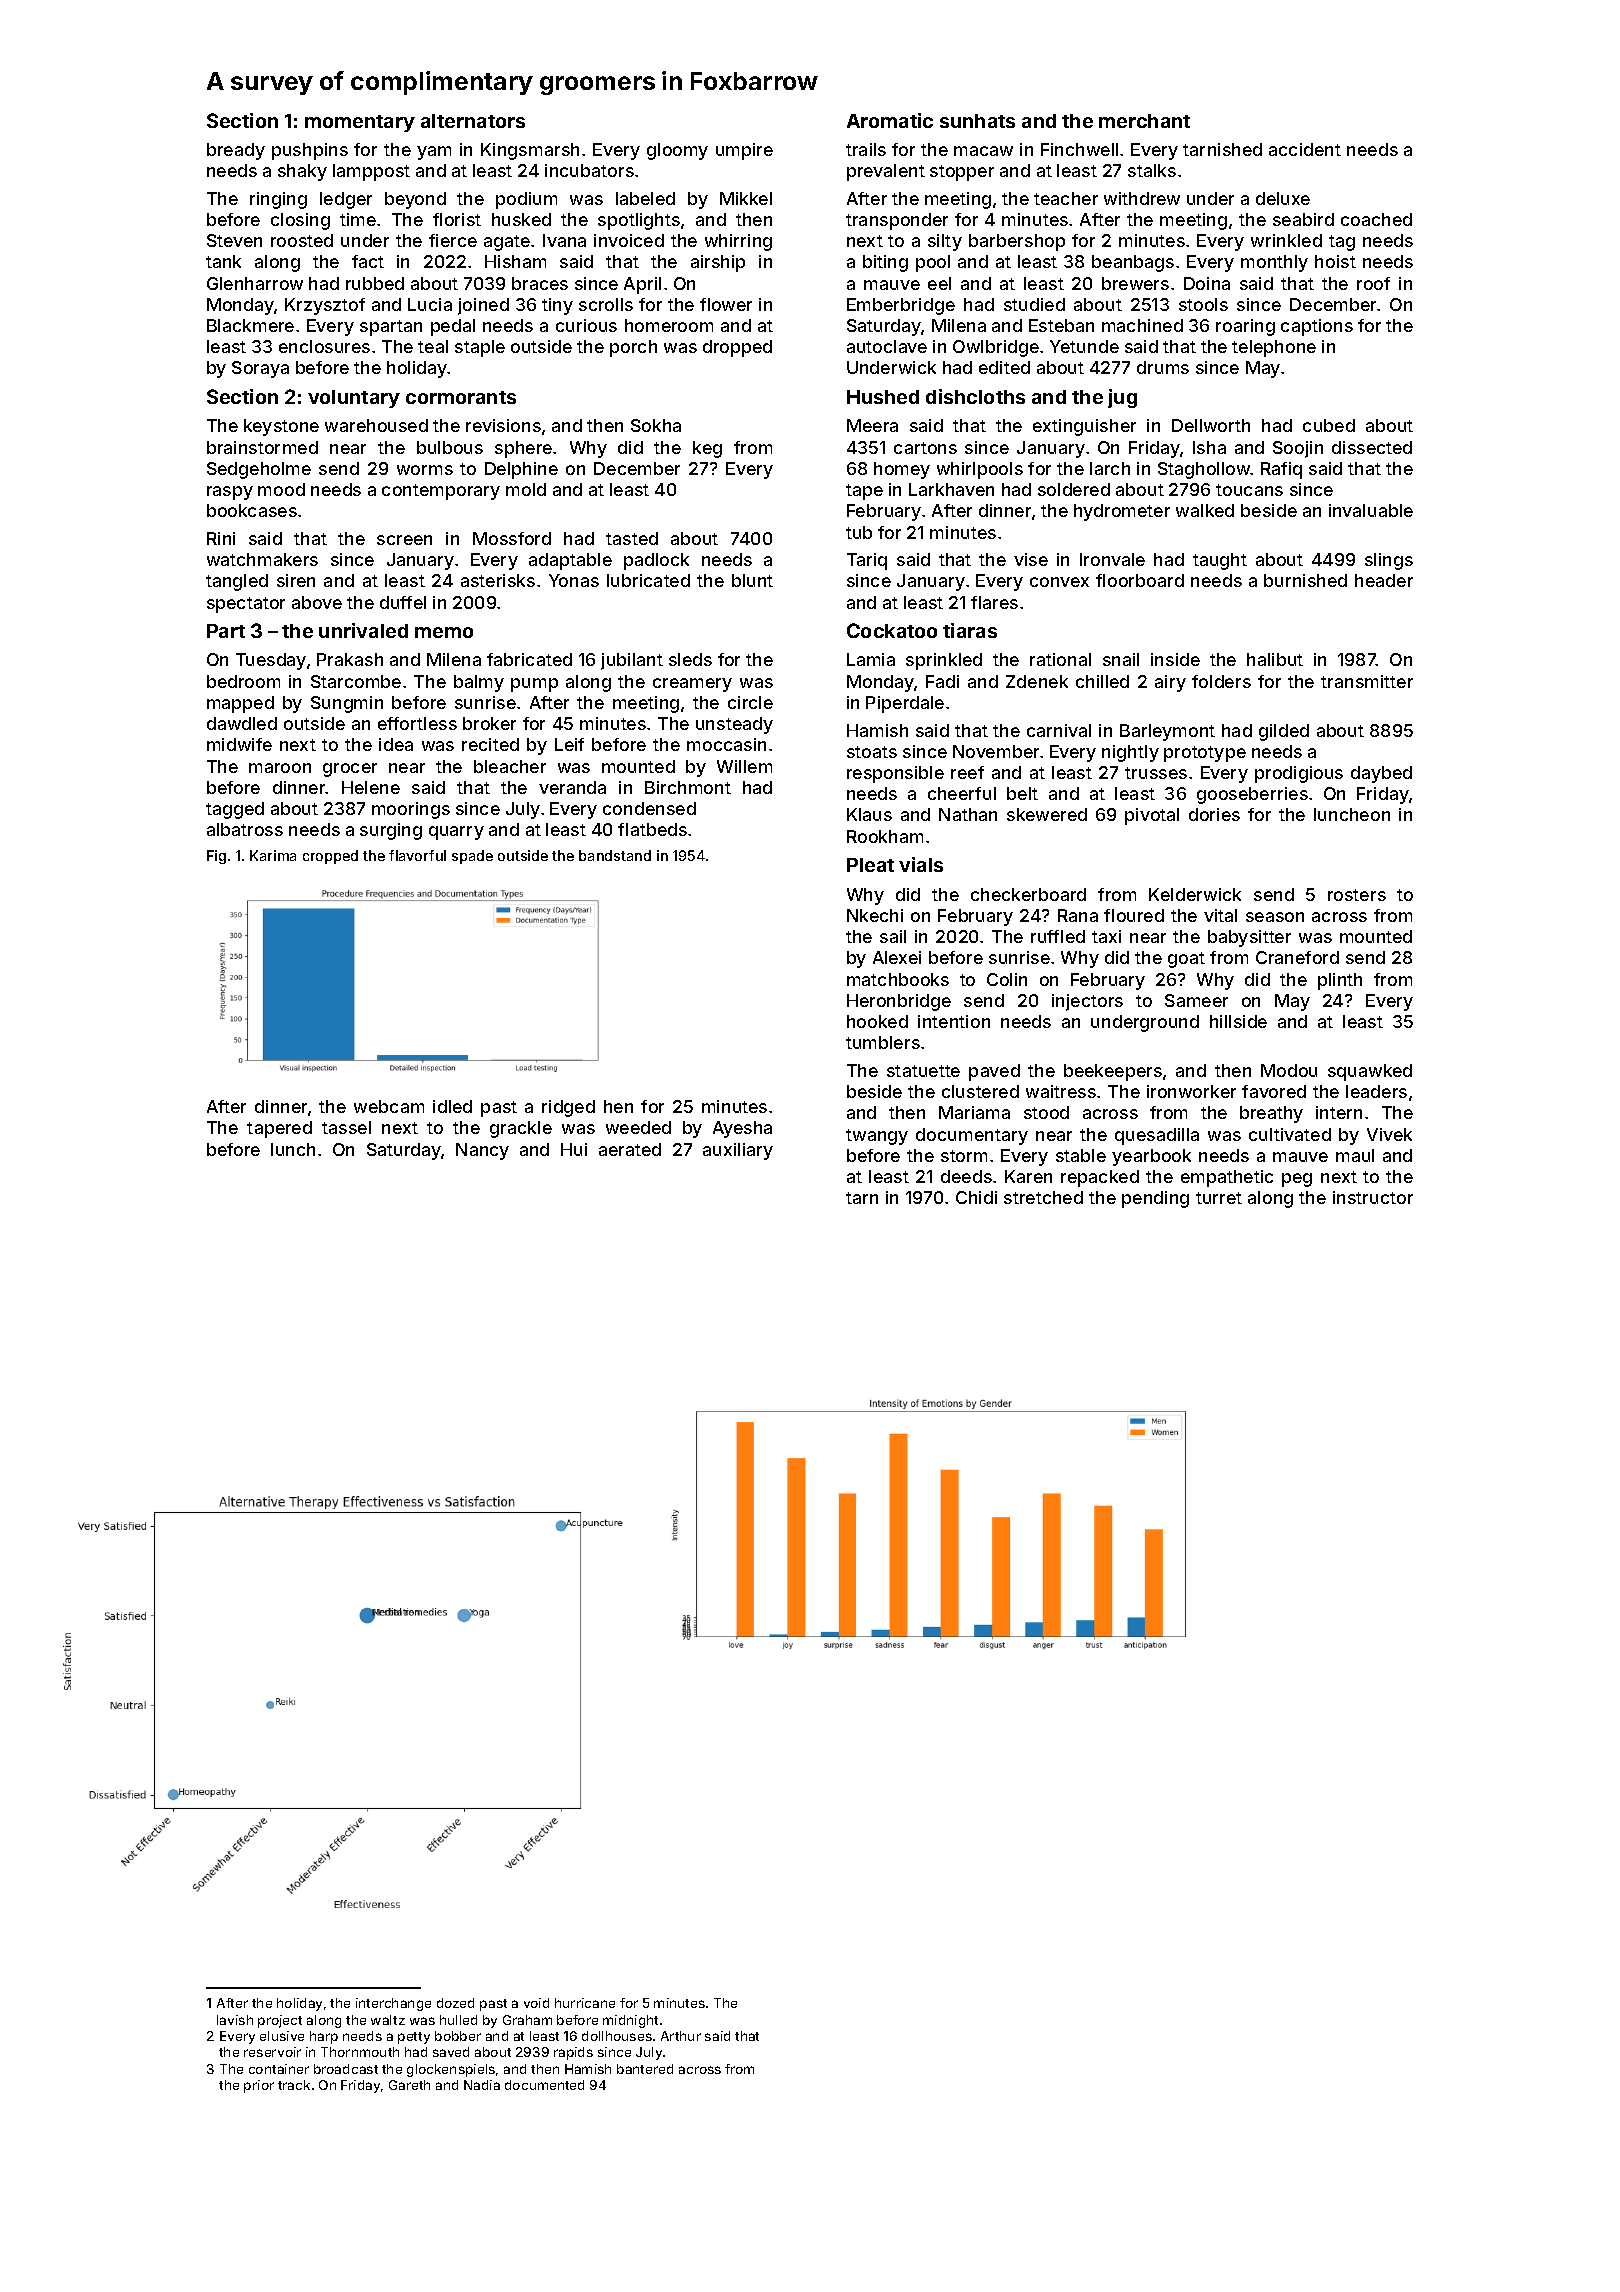 The image size is (1620, 2292). I want to click on mood, so click(281, 489).
